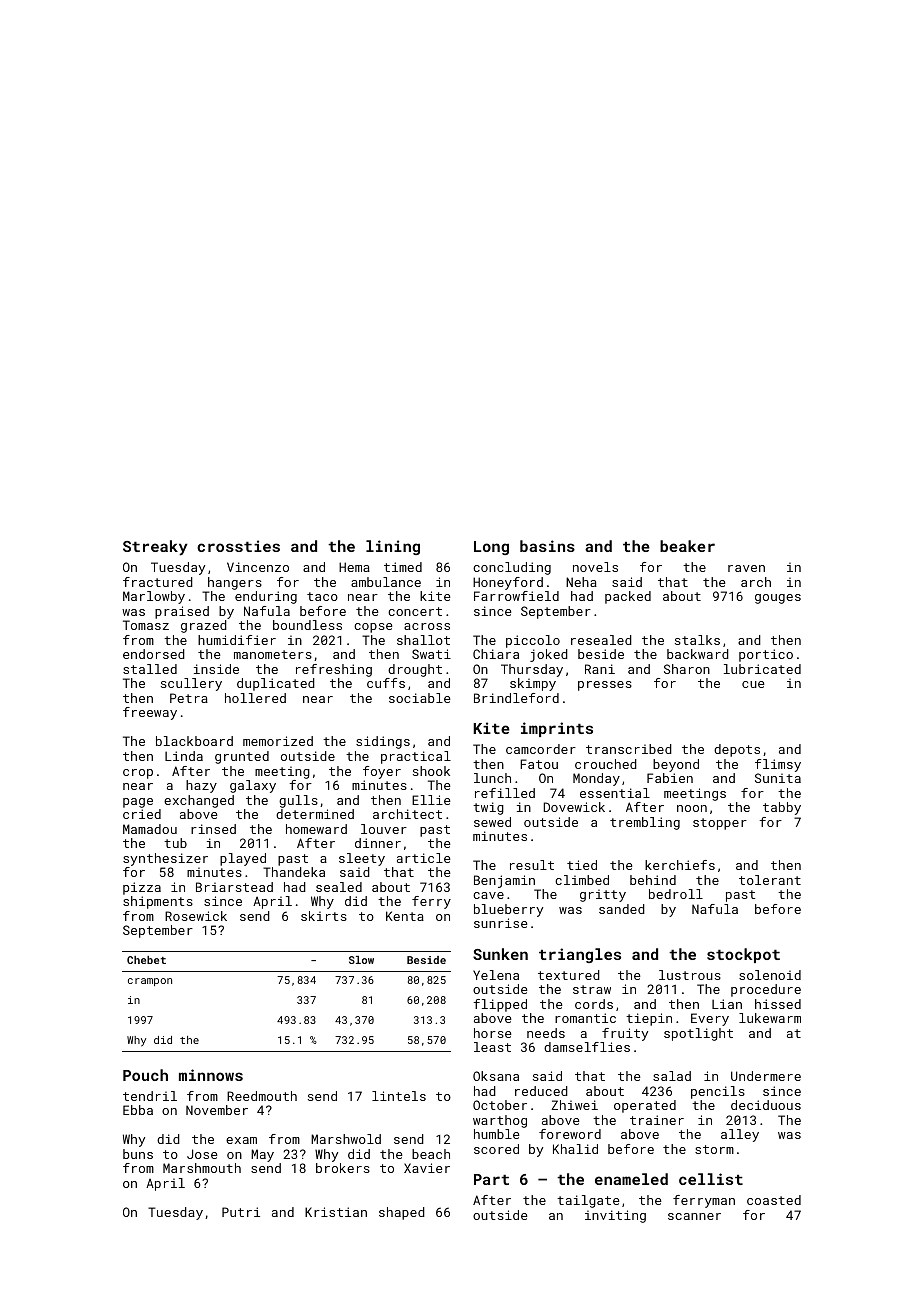 This document has width=924, height=1308. Describe the element at coordinates (687, 546) in the document. I see `beaker` at that location.
